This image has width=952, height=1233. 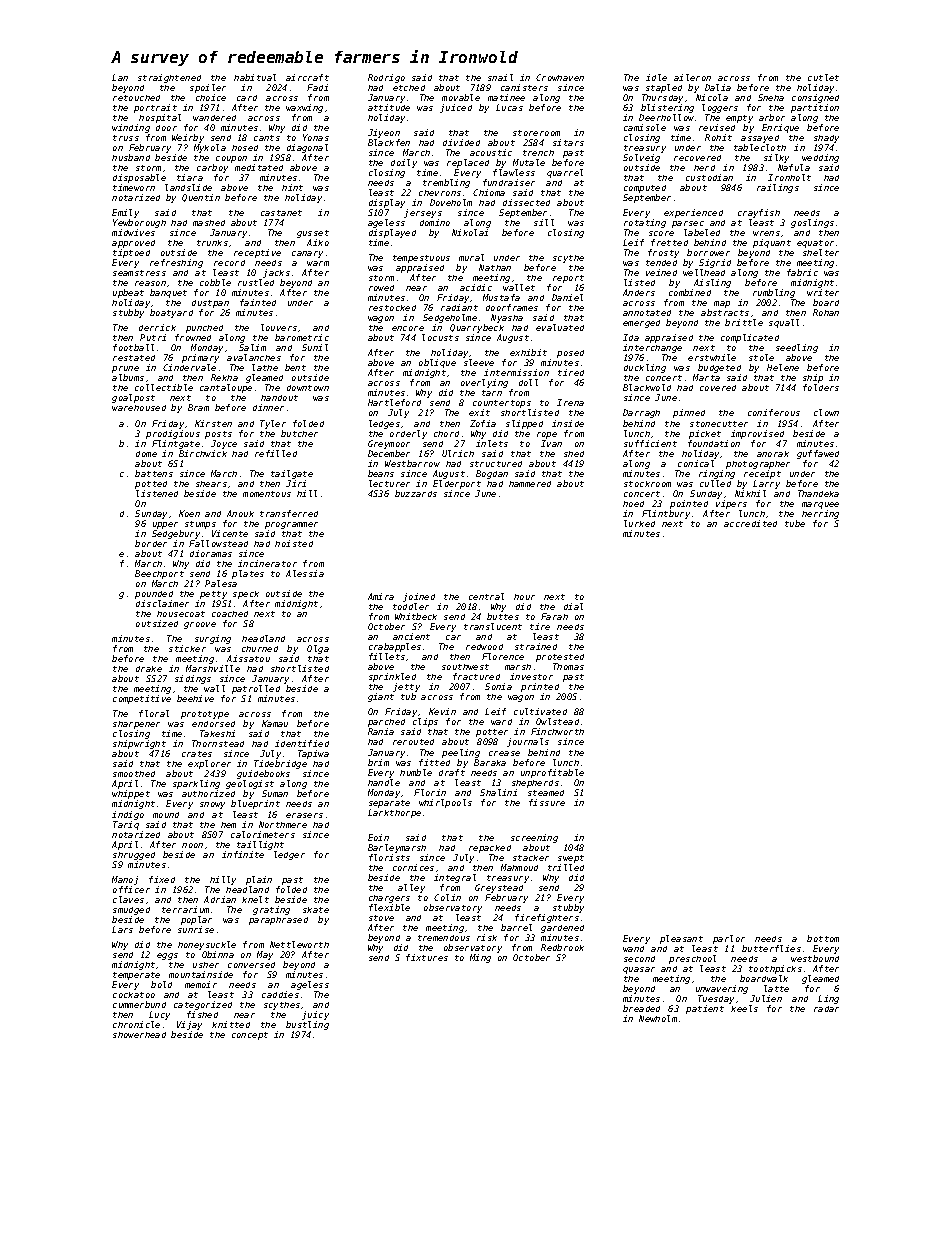 I want to click on posed, so click(x=570, y=354).
